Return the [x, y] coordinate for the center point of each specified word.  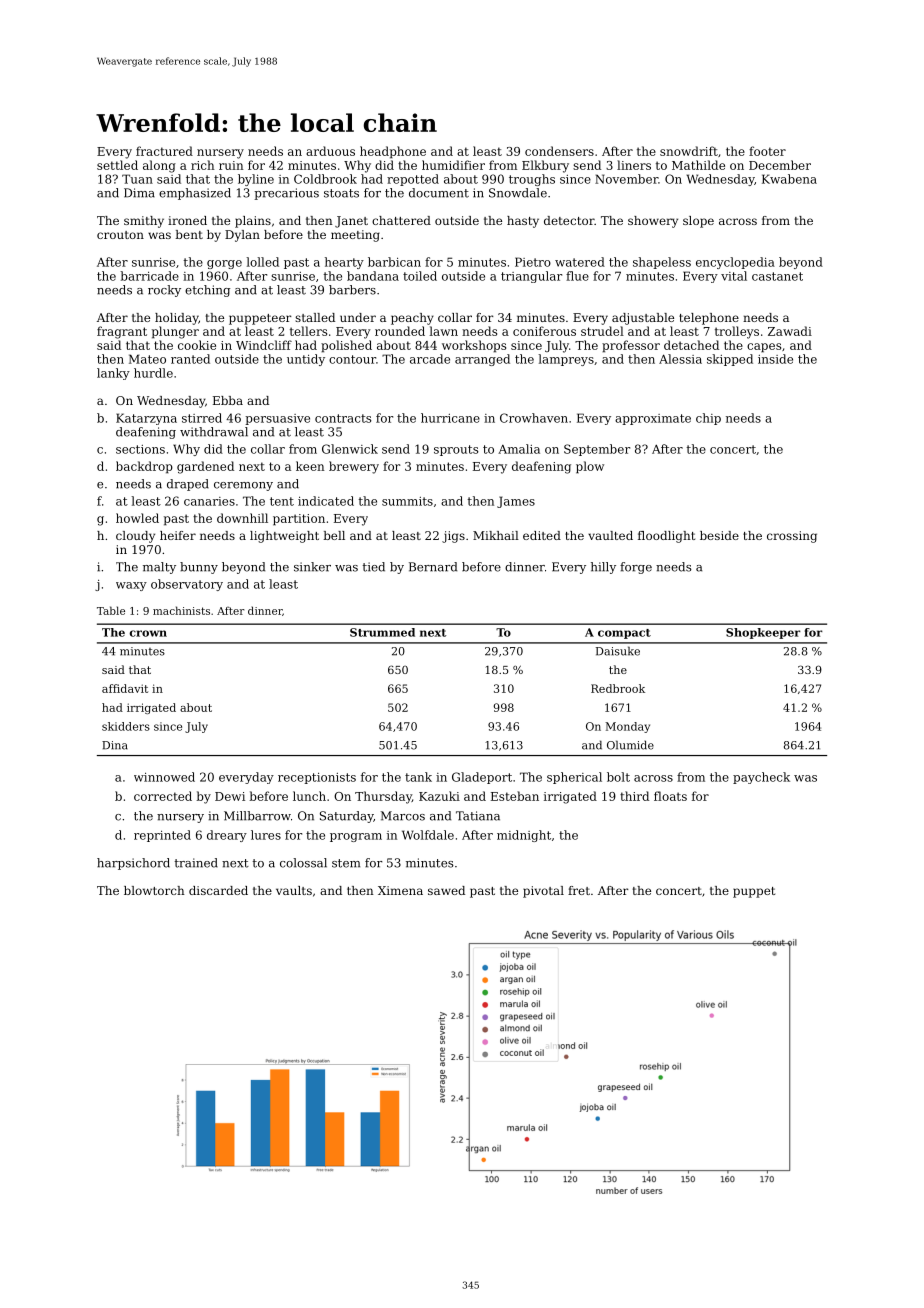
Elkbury [545, 166]
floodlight [666, 537]
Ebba [228, 400]
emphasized [195, 194]
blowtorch [154, 890]
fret [579, 890]
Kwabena [789, 179]
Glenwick [350, 449]
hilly [603, 568]
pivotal [543, 892]
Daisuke [618, 651]
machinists [181, 610]
